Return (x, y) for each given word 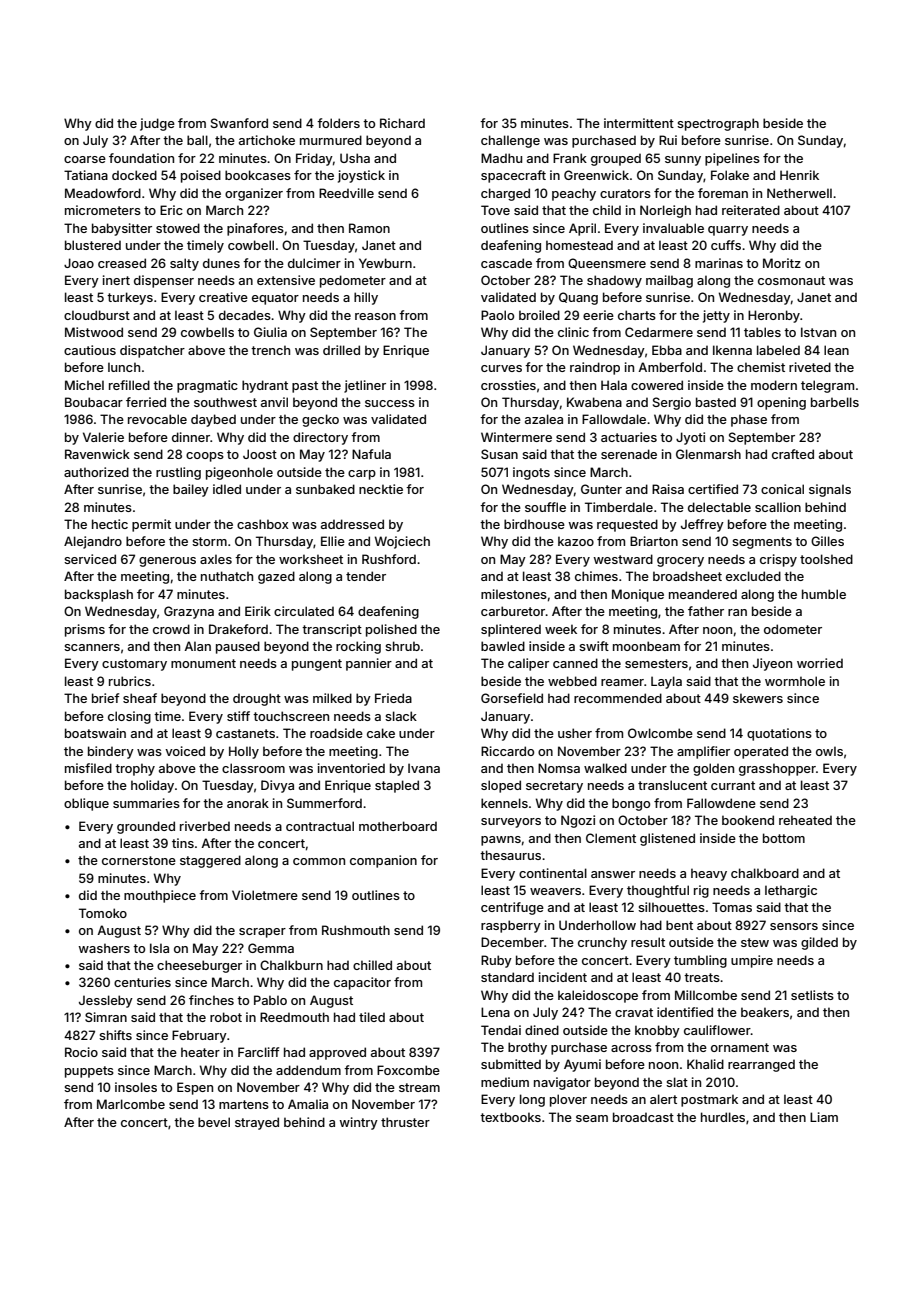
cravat (634, 1012)
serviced (90, 559)
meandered (703, 594)
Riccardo (507, 751)
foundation (141, 158)
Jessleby (106, 1001)
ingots (531, 473)
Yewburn (385, 263)
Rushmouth (356, 930)
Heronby (774, 316)
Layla (666, 682)
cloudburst (97, 315)
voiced (185, 751)
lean (836, 350)
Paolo (497, 315)
